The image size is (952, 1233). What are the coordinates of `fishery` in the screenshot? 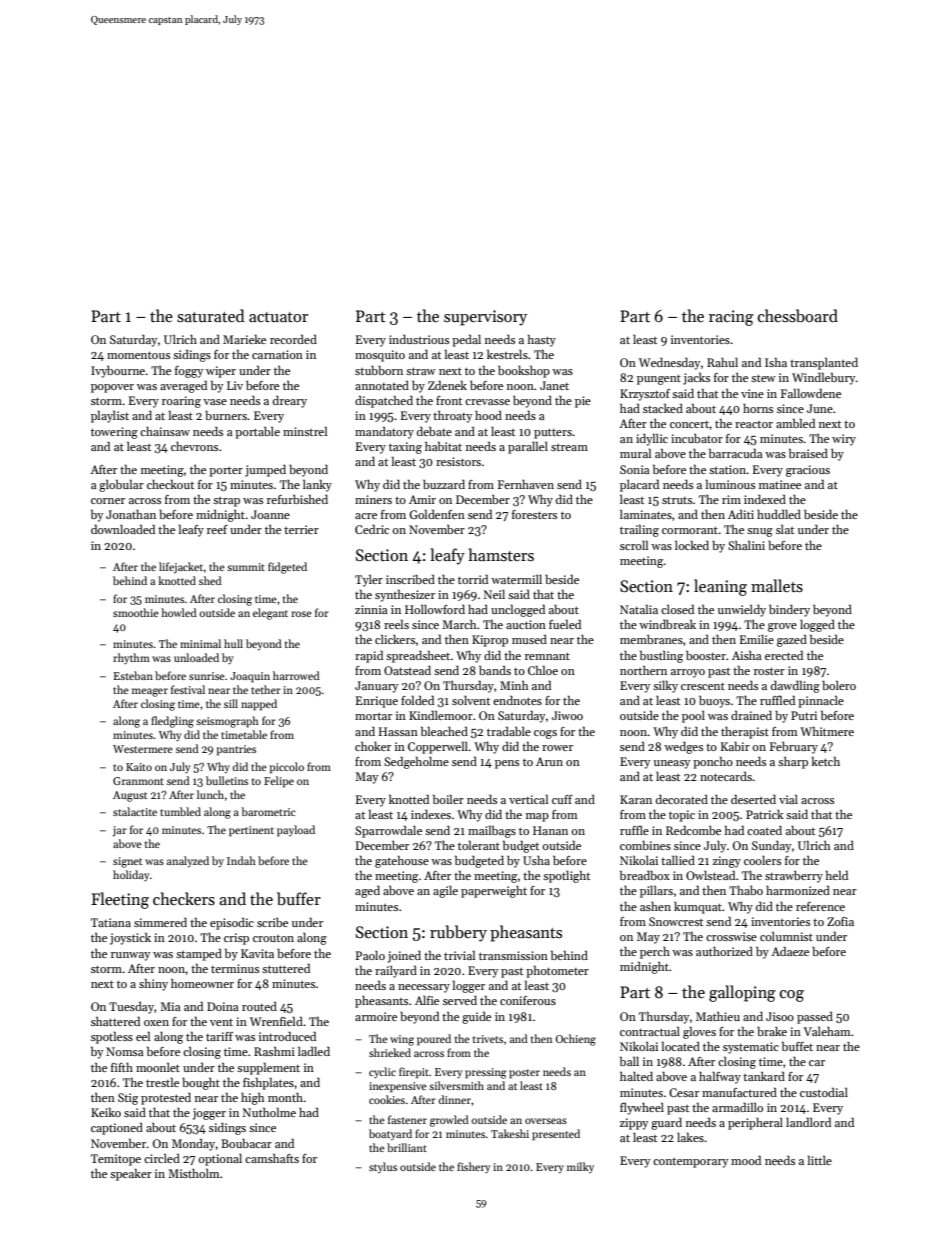 It's located at (473, 1168).
